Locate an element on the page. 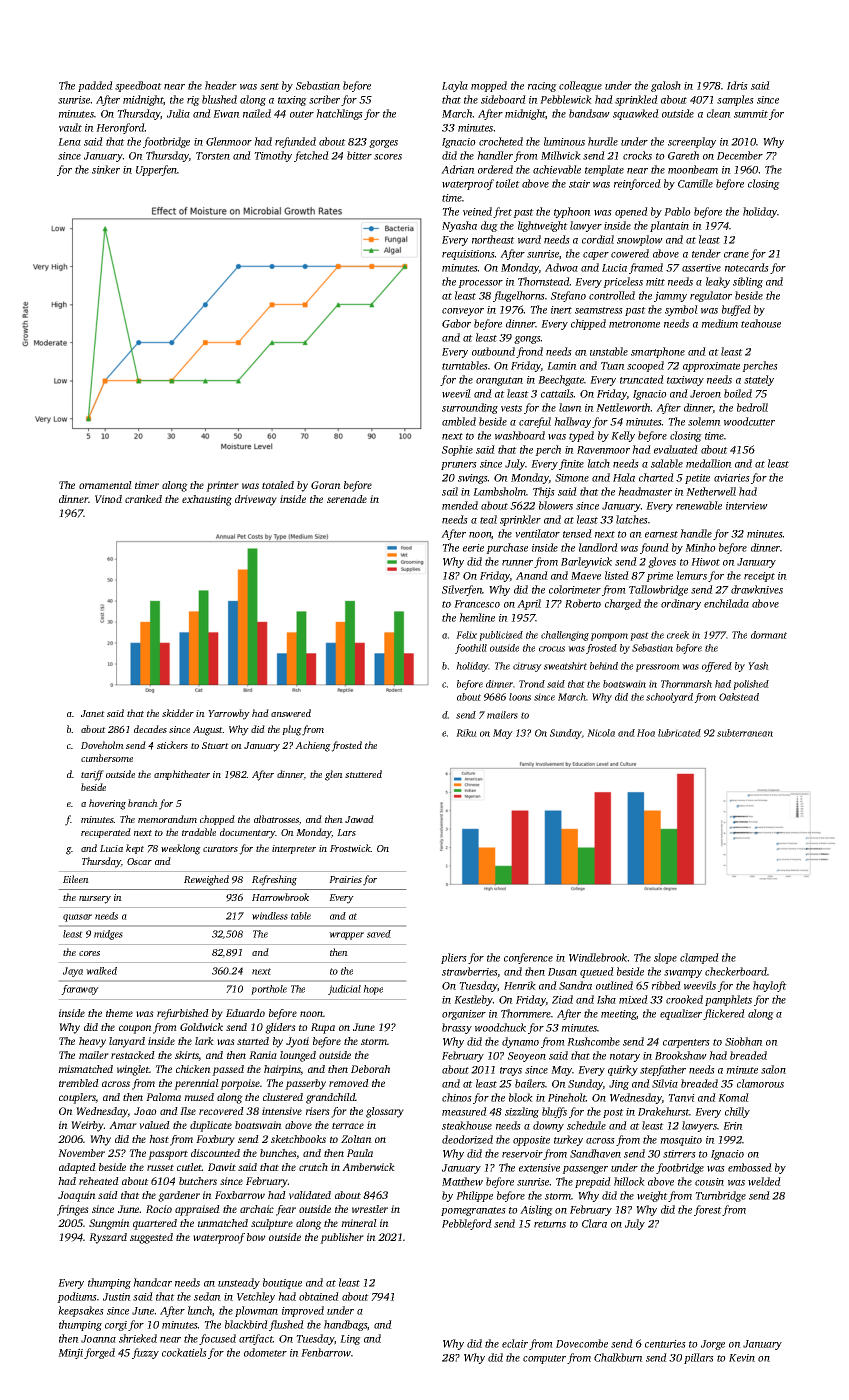  butchers is located at coordinates (198, 1181).
